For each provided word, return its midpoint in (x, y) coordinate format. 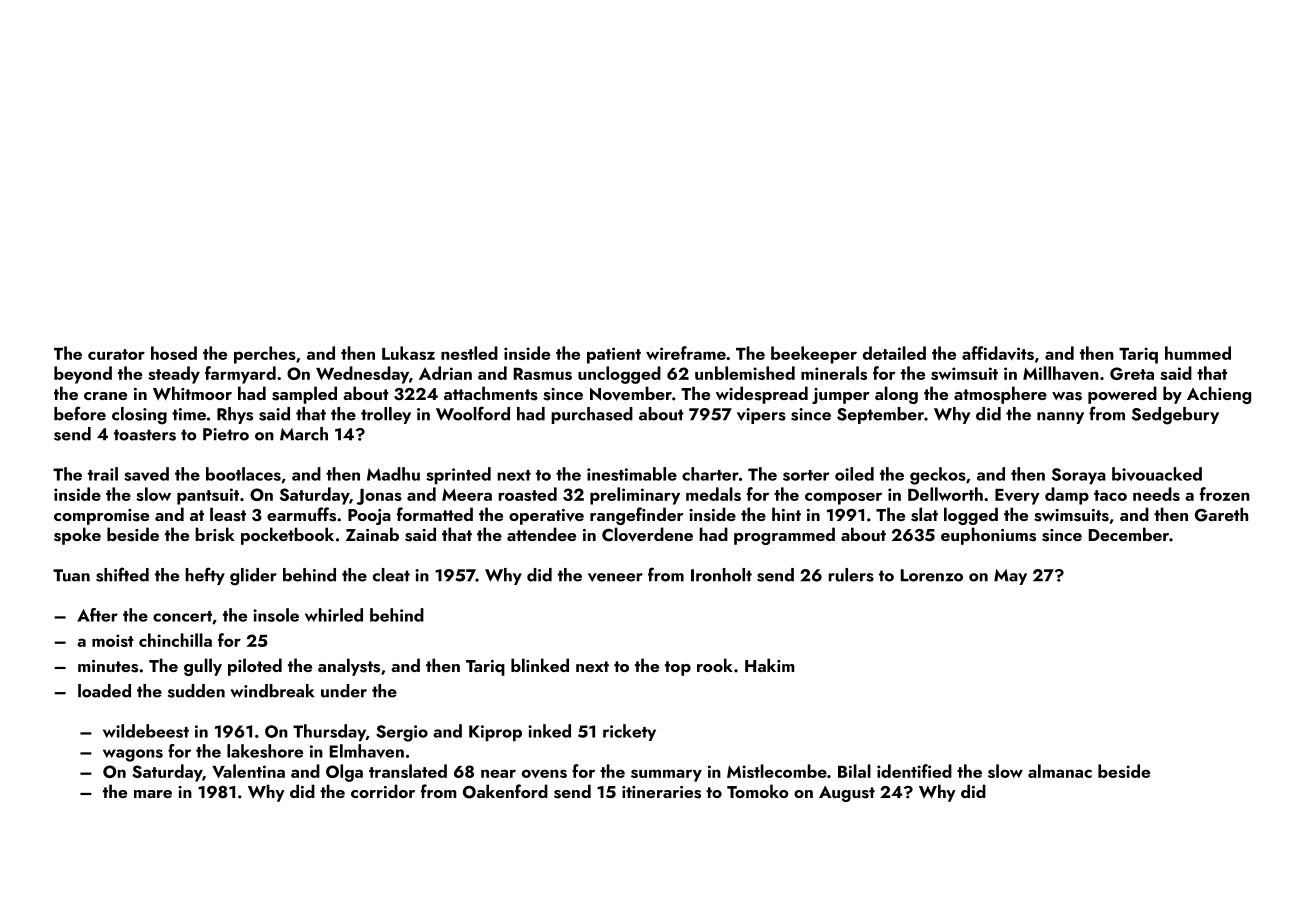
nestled (469, 353)
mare (153, 794)
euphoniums (988, 536)
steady (174, 375)
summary (666, 775)
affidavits (998, 353)
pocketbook (287, 536)
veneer (615, 577)
